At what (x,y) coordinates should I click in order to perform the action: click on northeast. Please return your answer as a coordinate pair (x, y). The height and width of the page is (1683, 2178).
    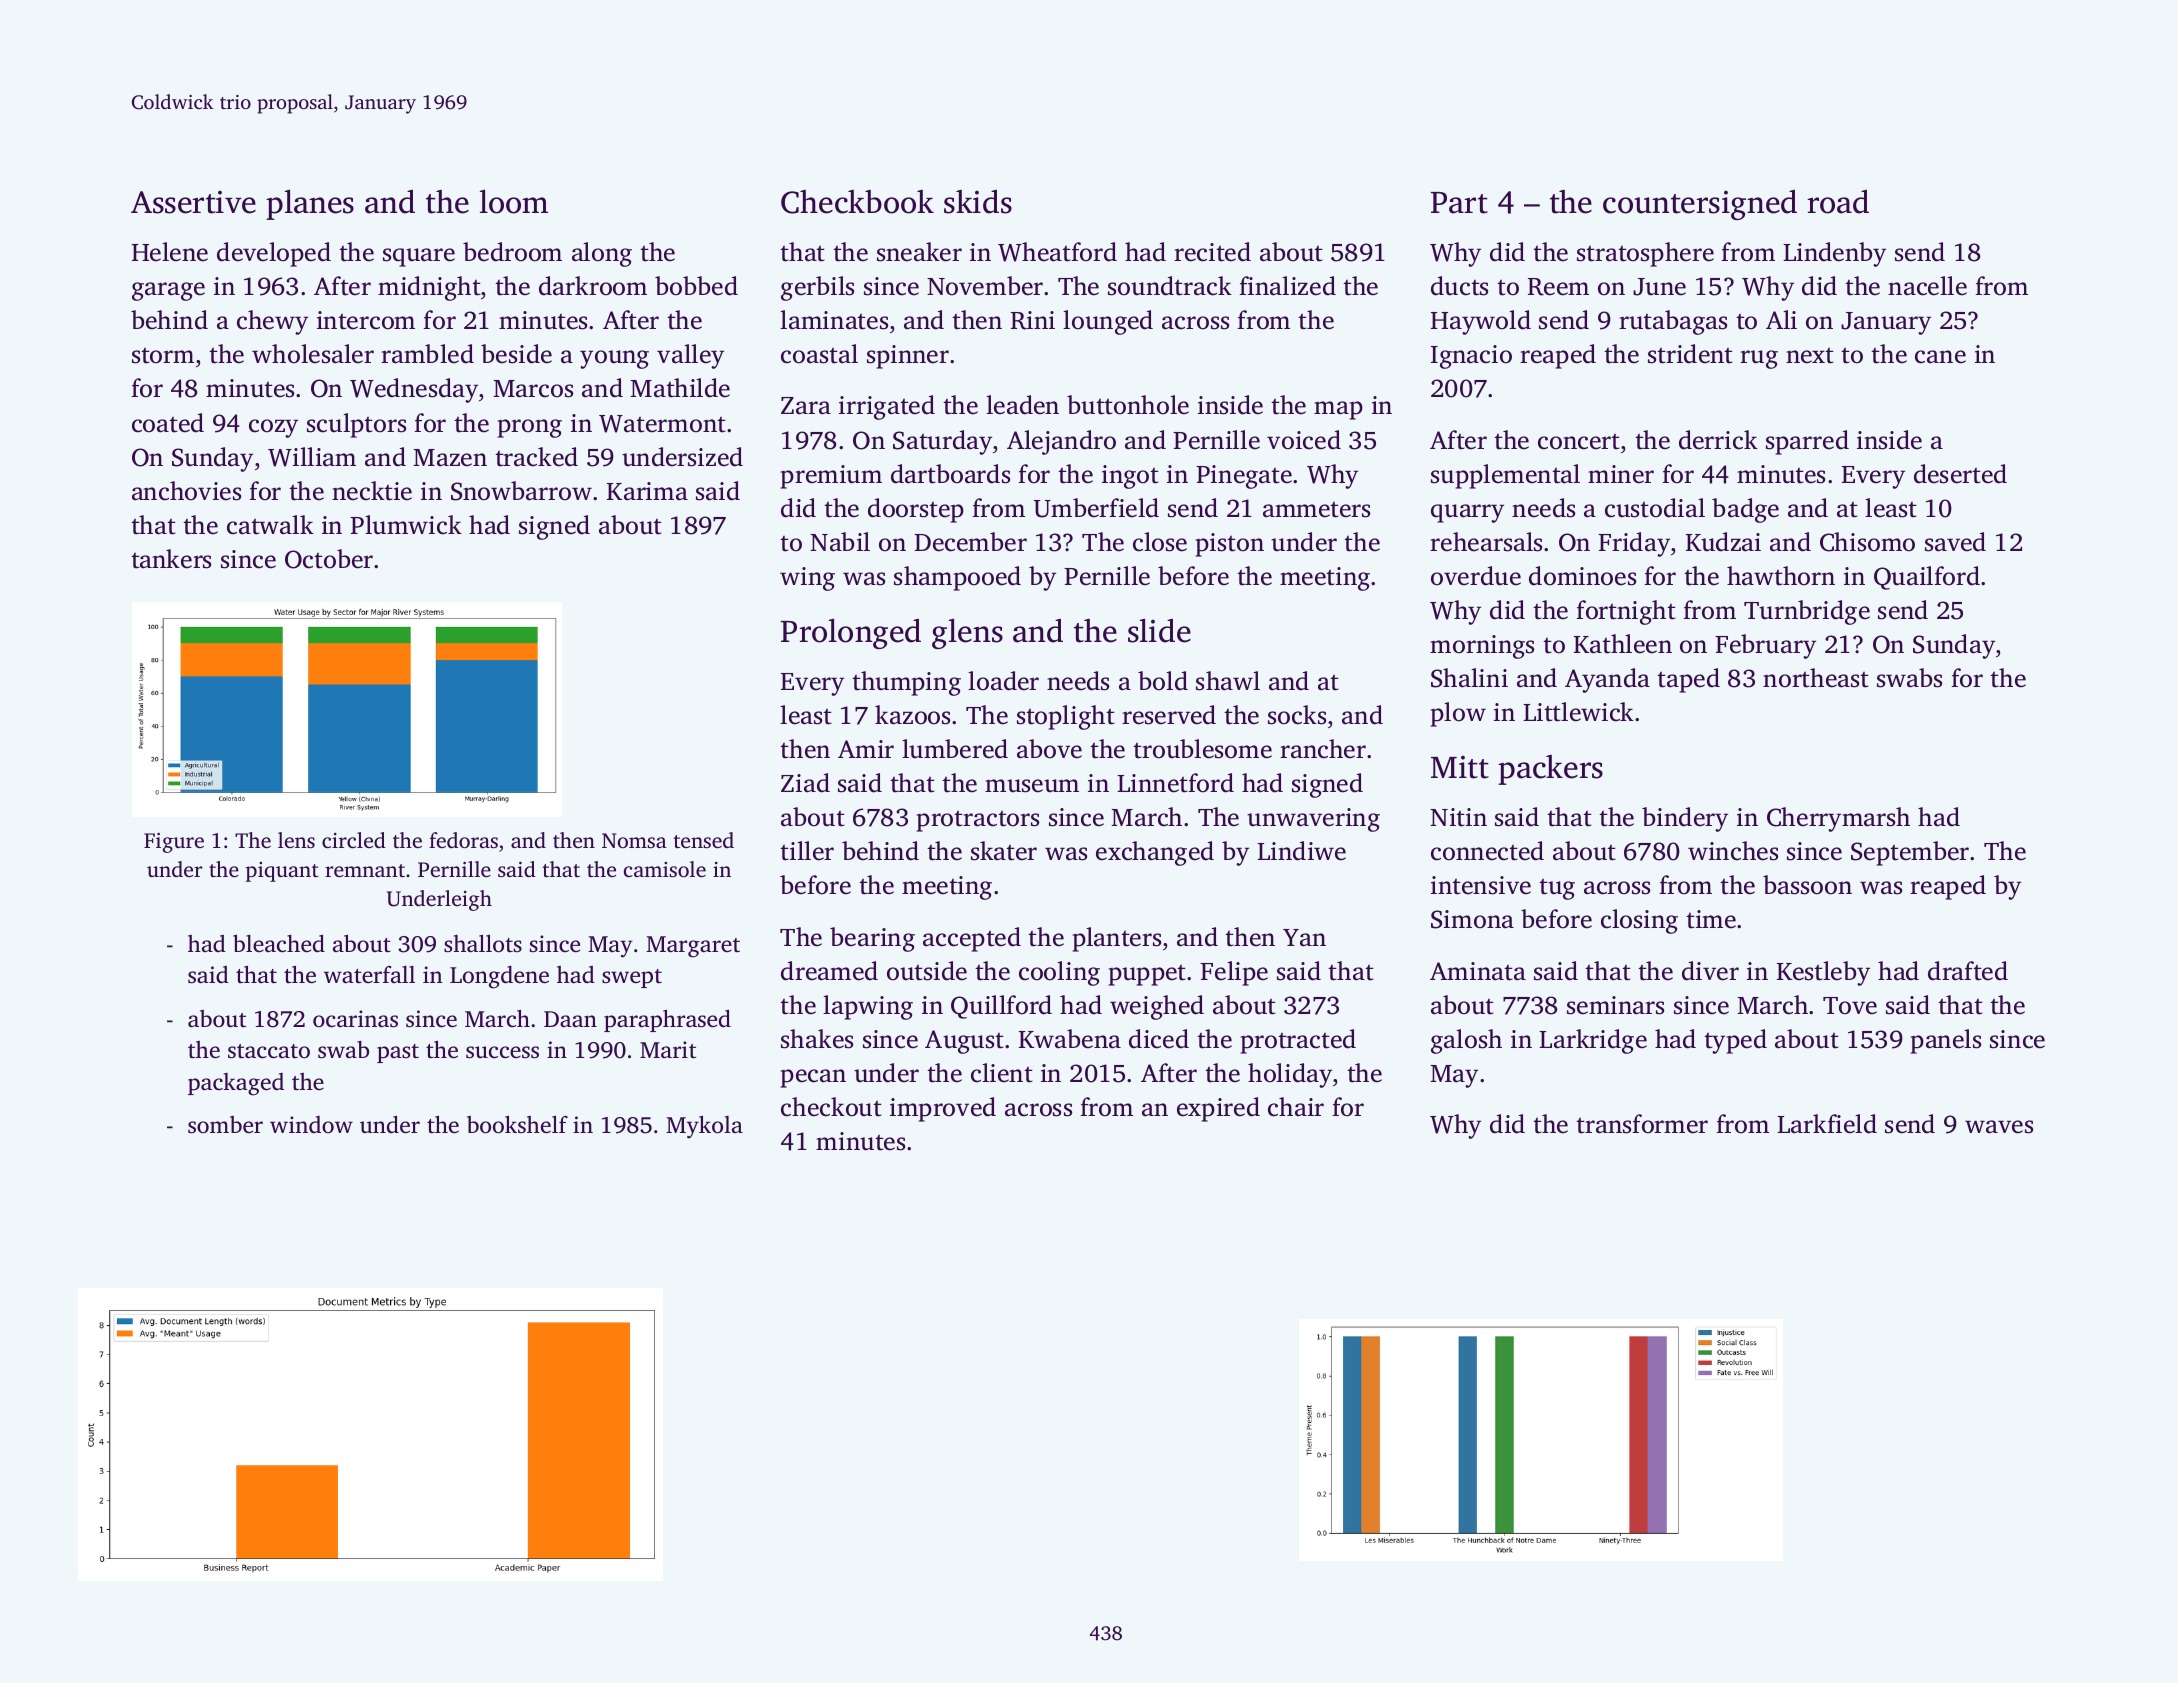
    Looking at the image, I should click on (1816, 678).
